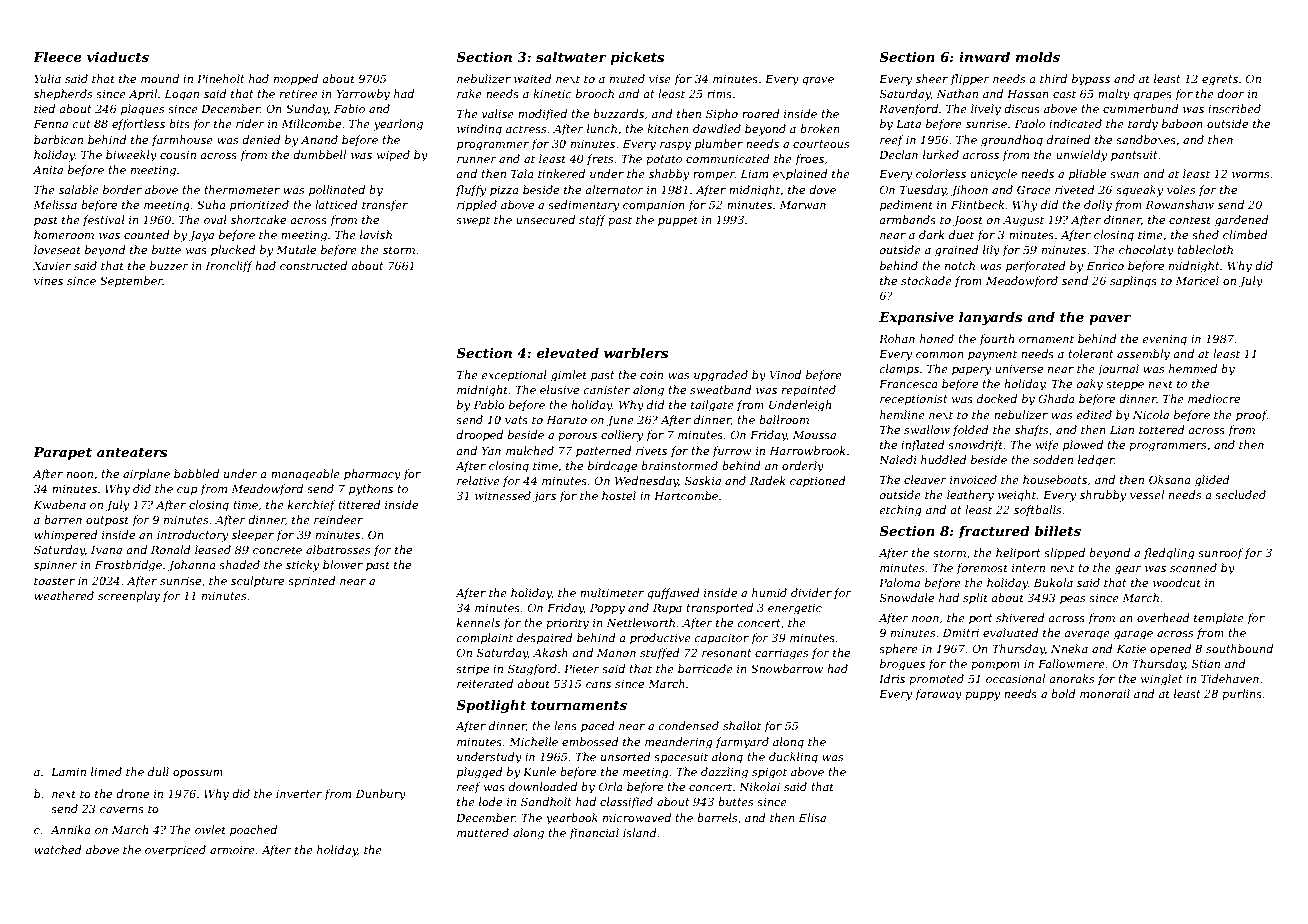  What do you see at coordinates (637, 58) in the document?
I see `pickets` at bounding box center [637, 58].
